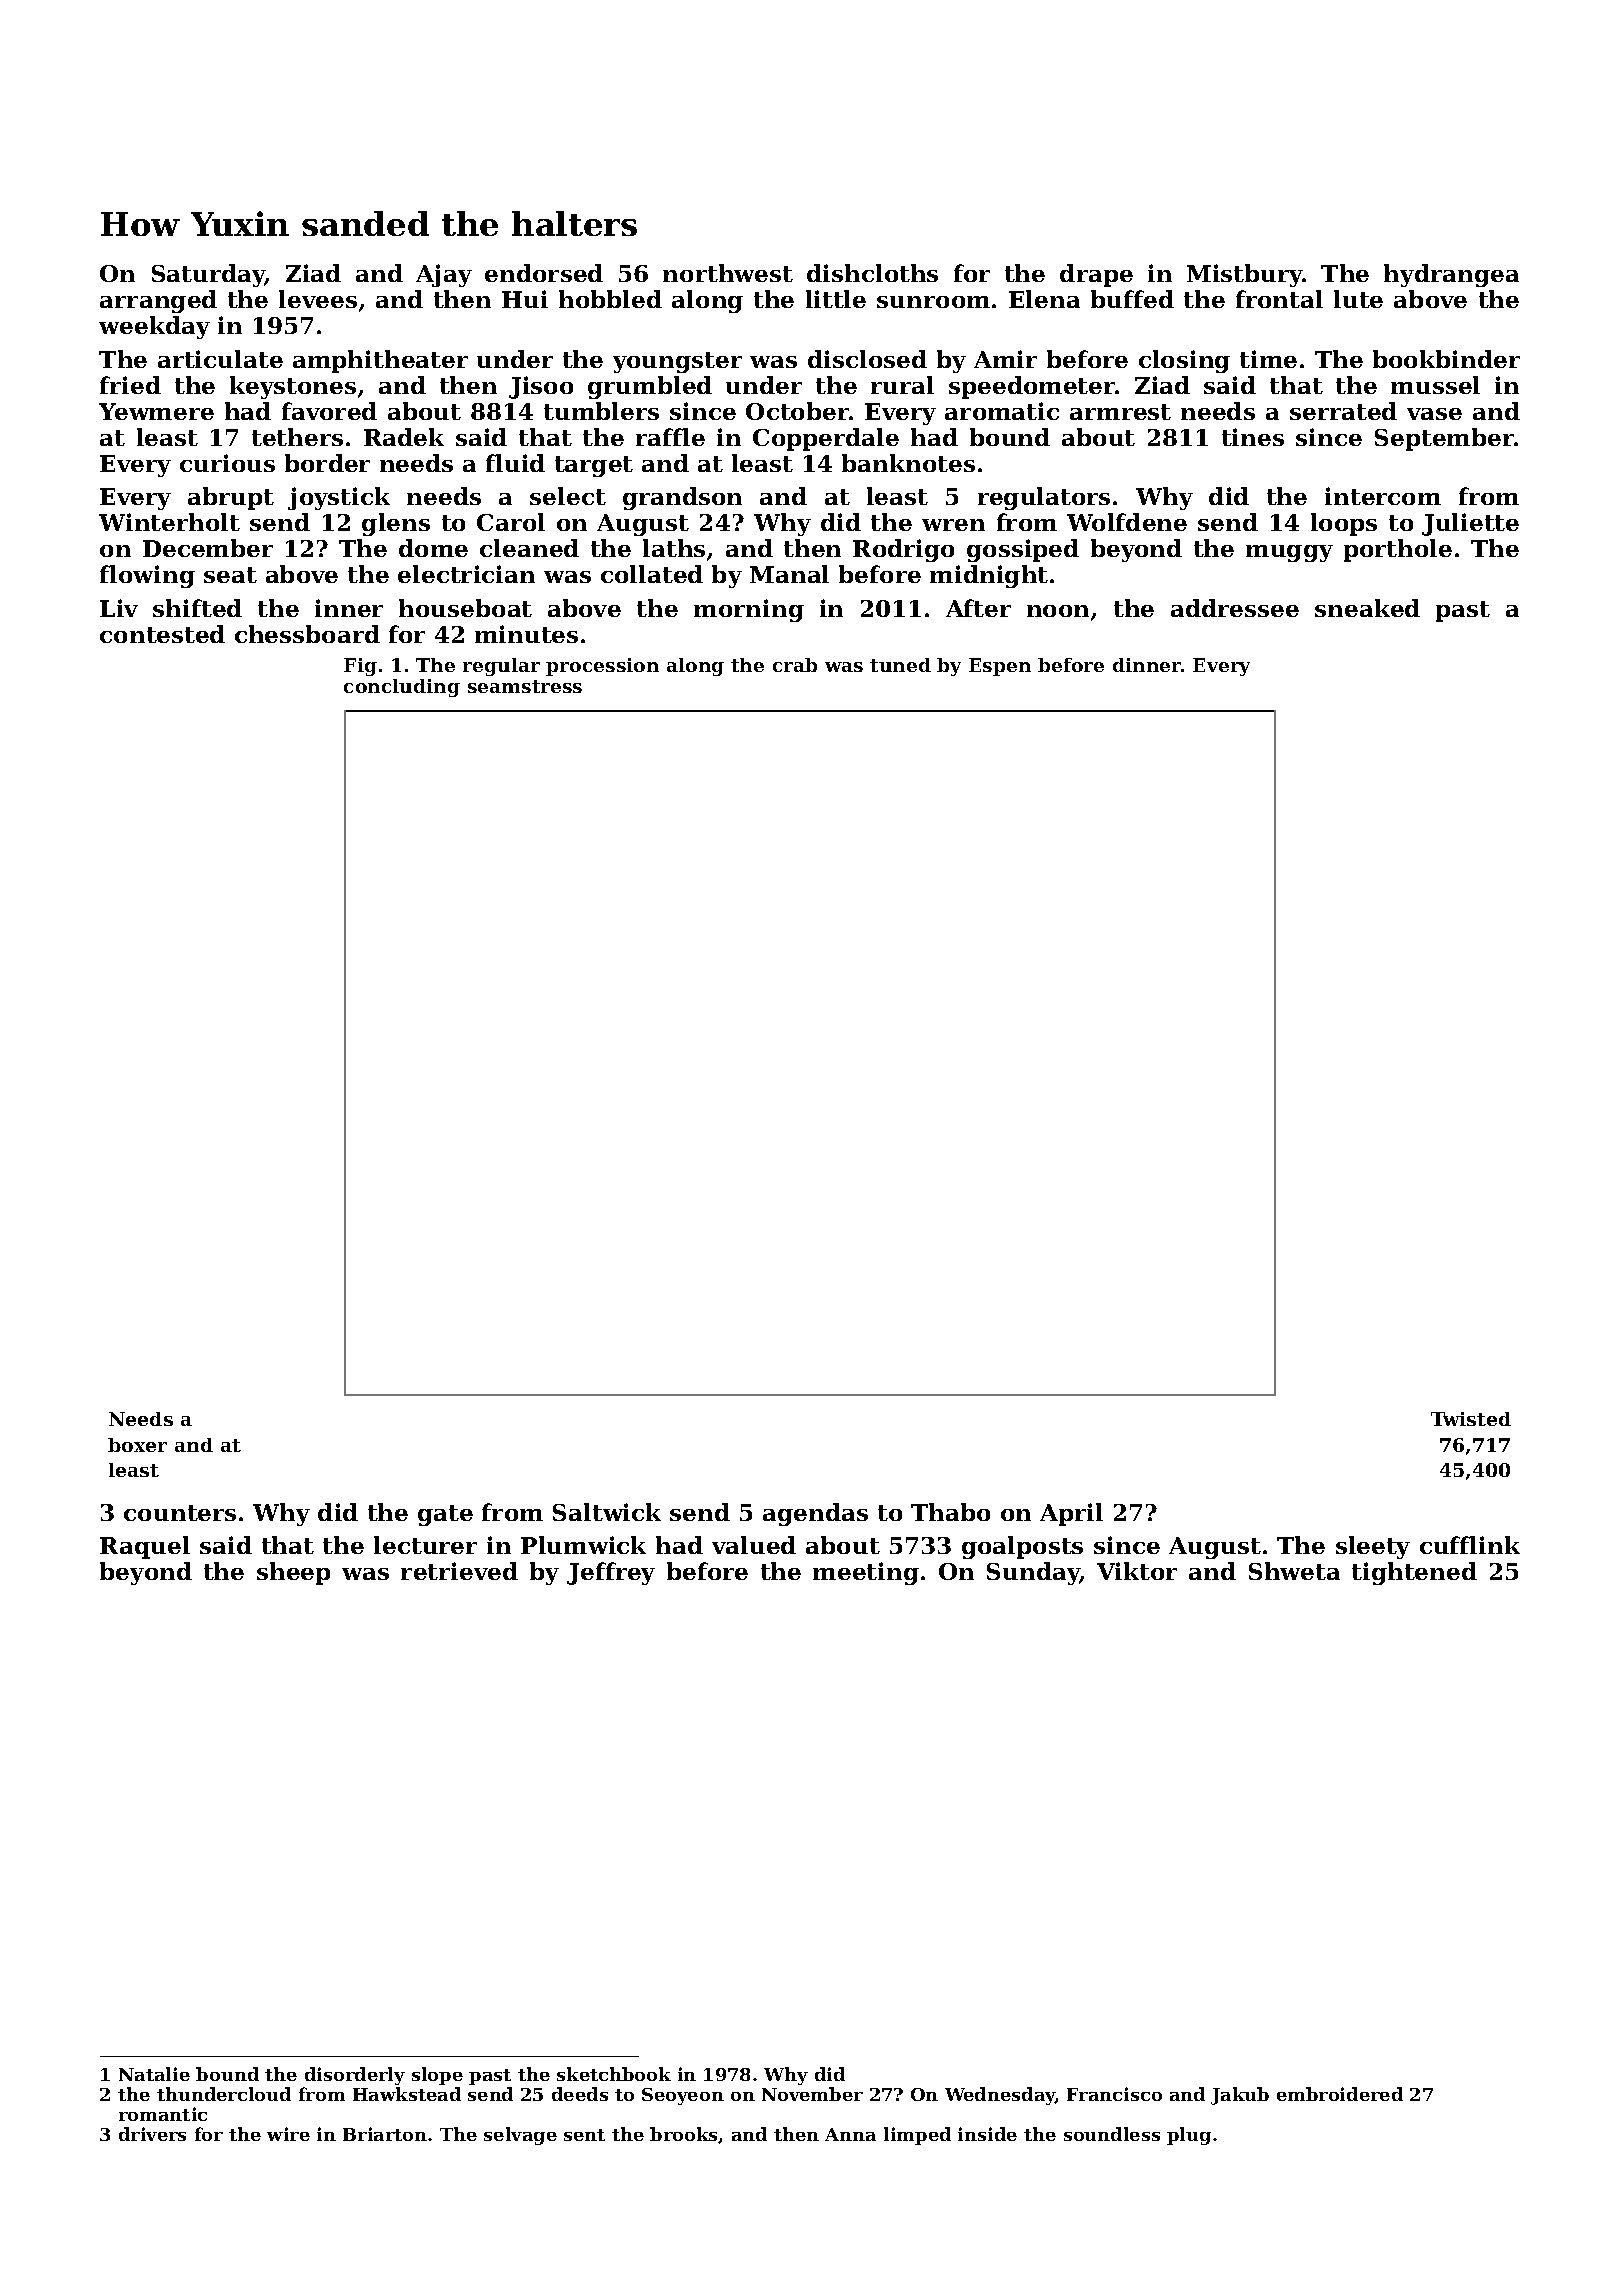 This image has height=2292, width=1620. What do you see at coordinates (1358, 299) in the image?
I see `lute` at bounding box center [1358, 299].
